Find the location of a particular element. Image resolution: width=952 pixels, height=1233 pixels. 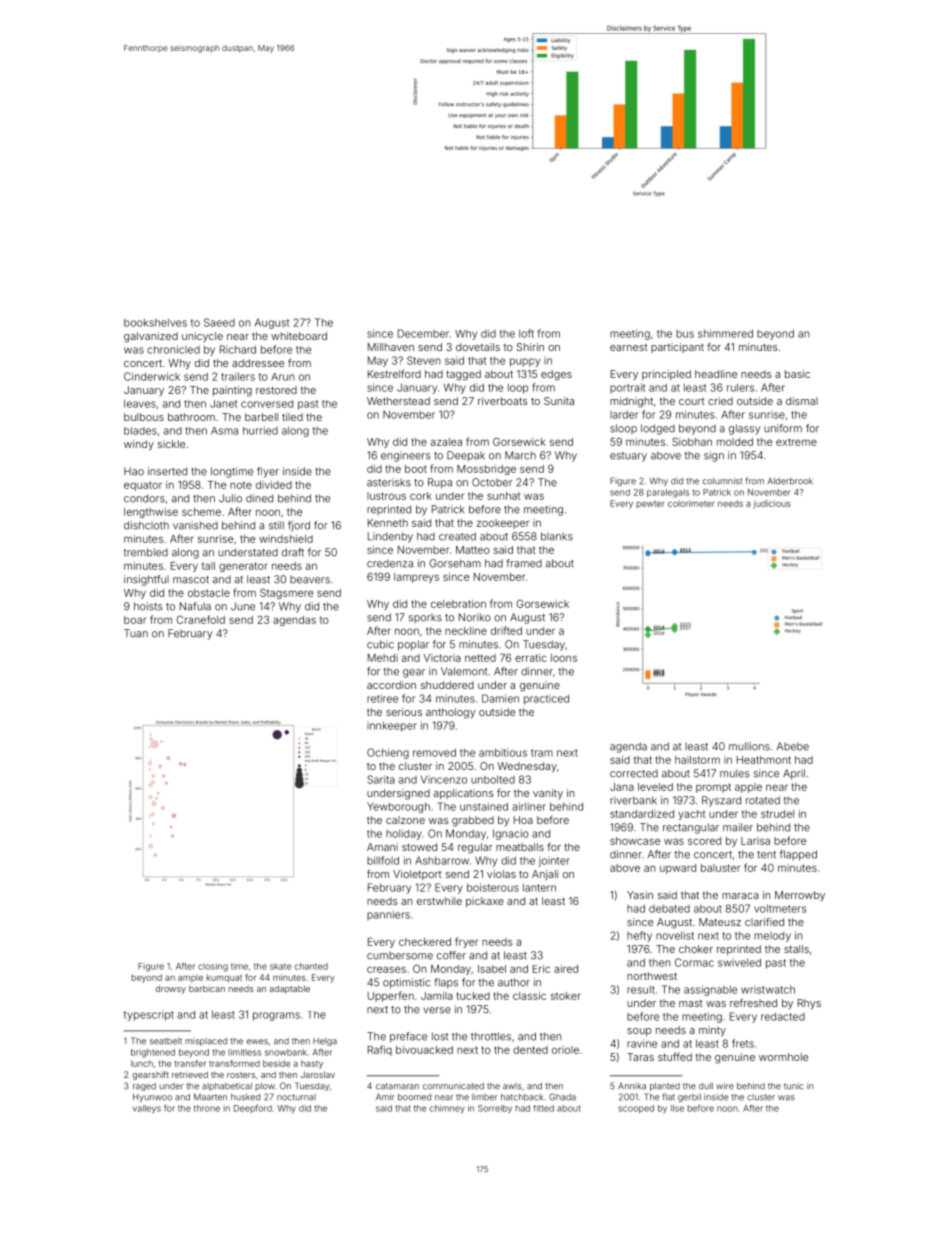

condors is located at coordinates (144, 498).
